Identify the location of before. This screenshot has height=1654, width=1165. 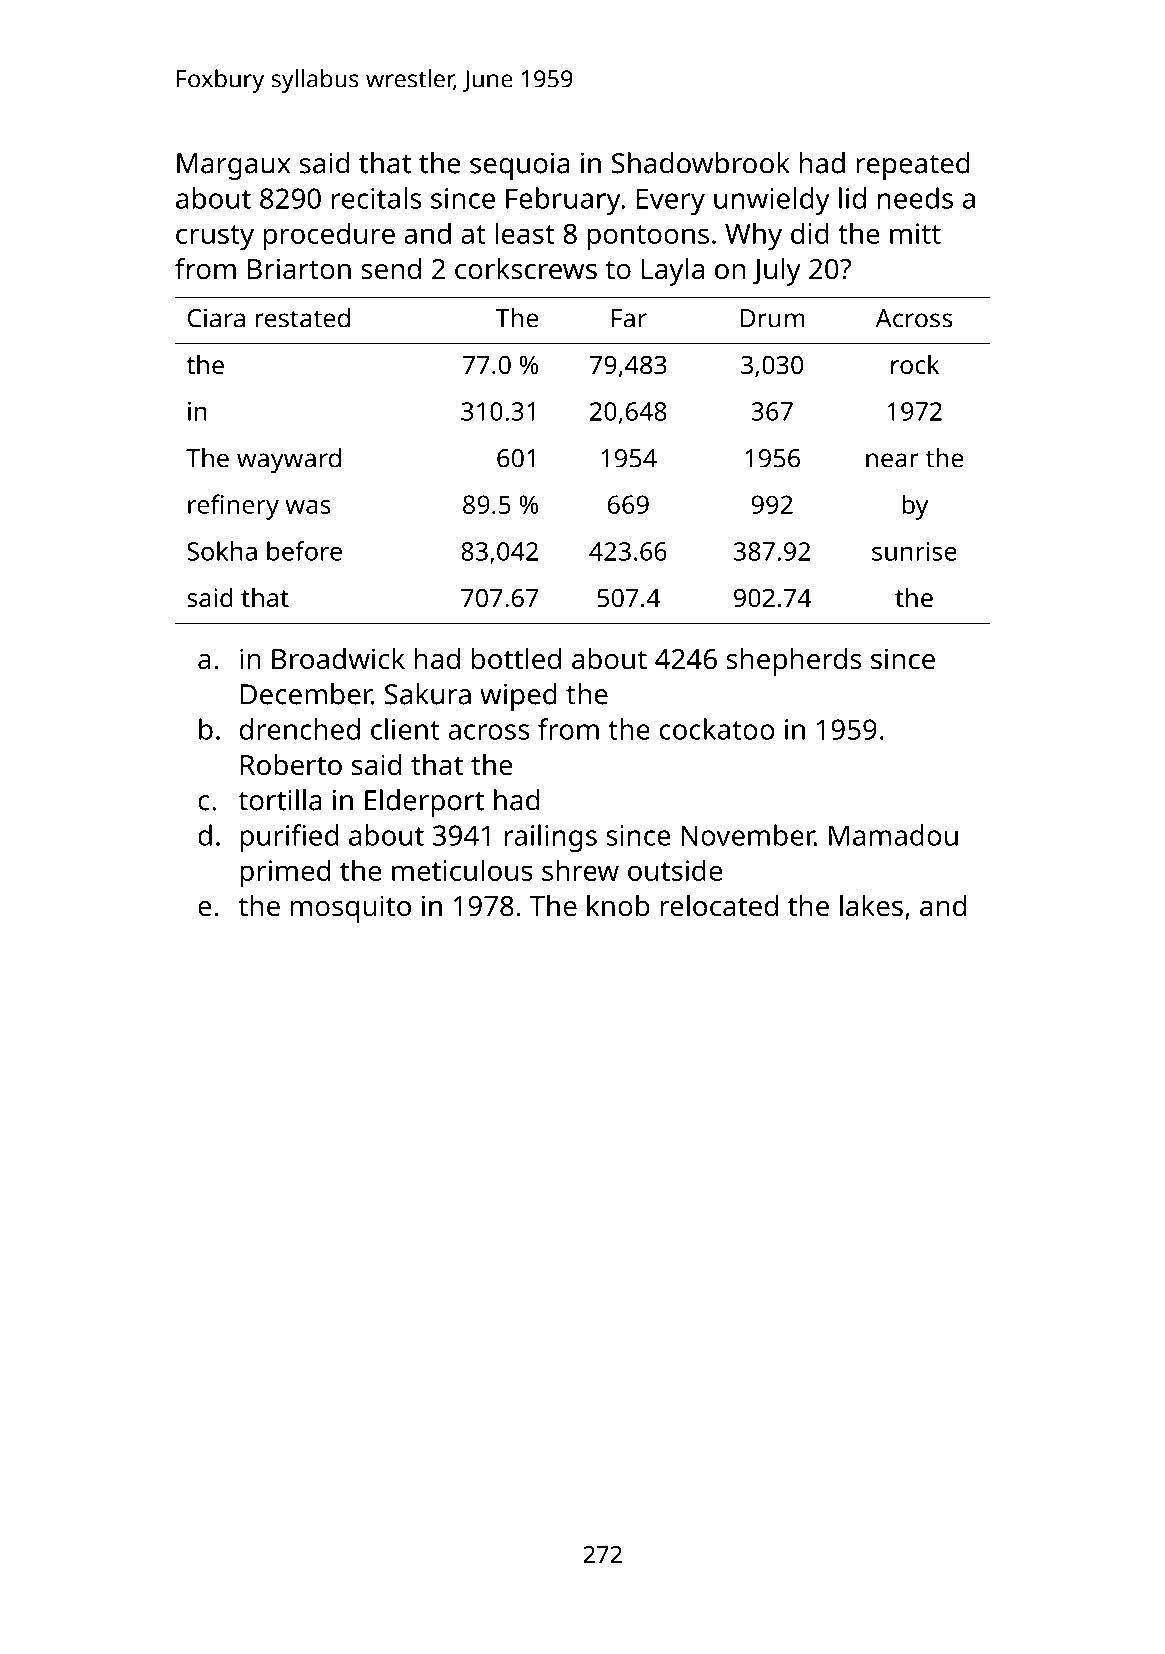
(304, 551).
